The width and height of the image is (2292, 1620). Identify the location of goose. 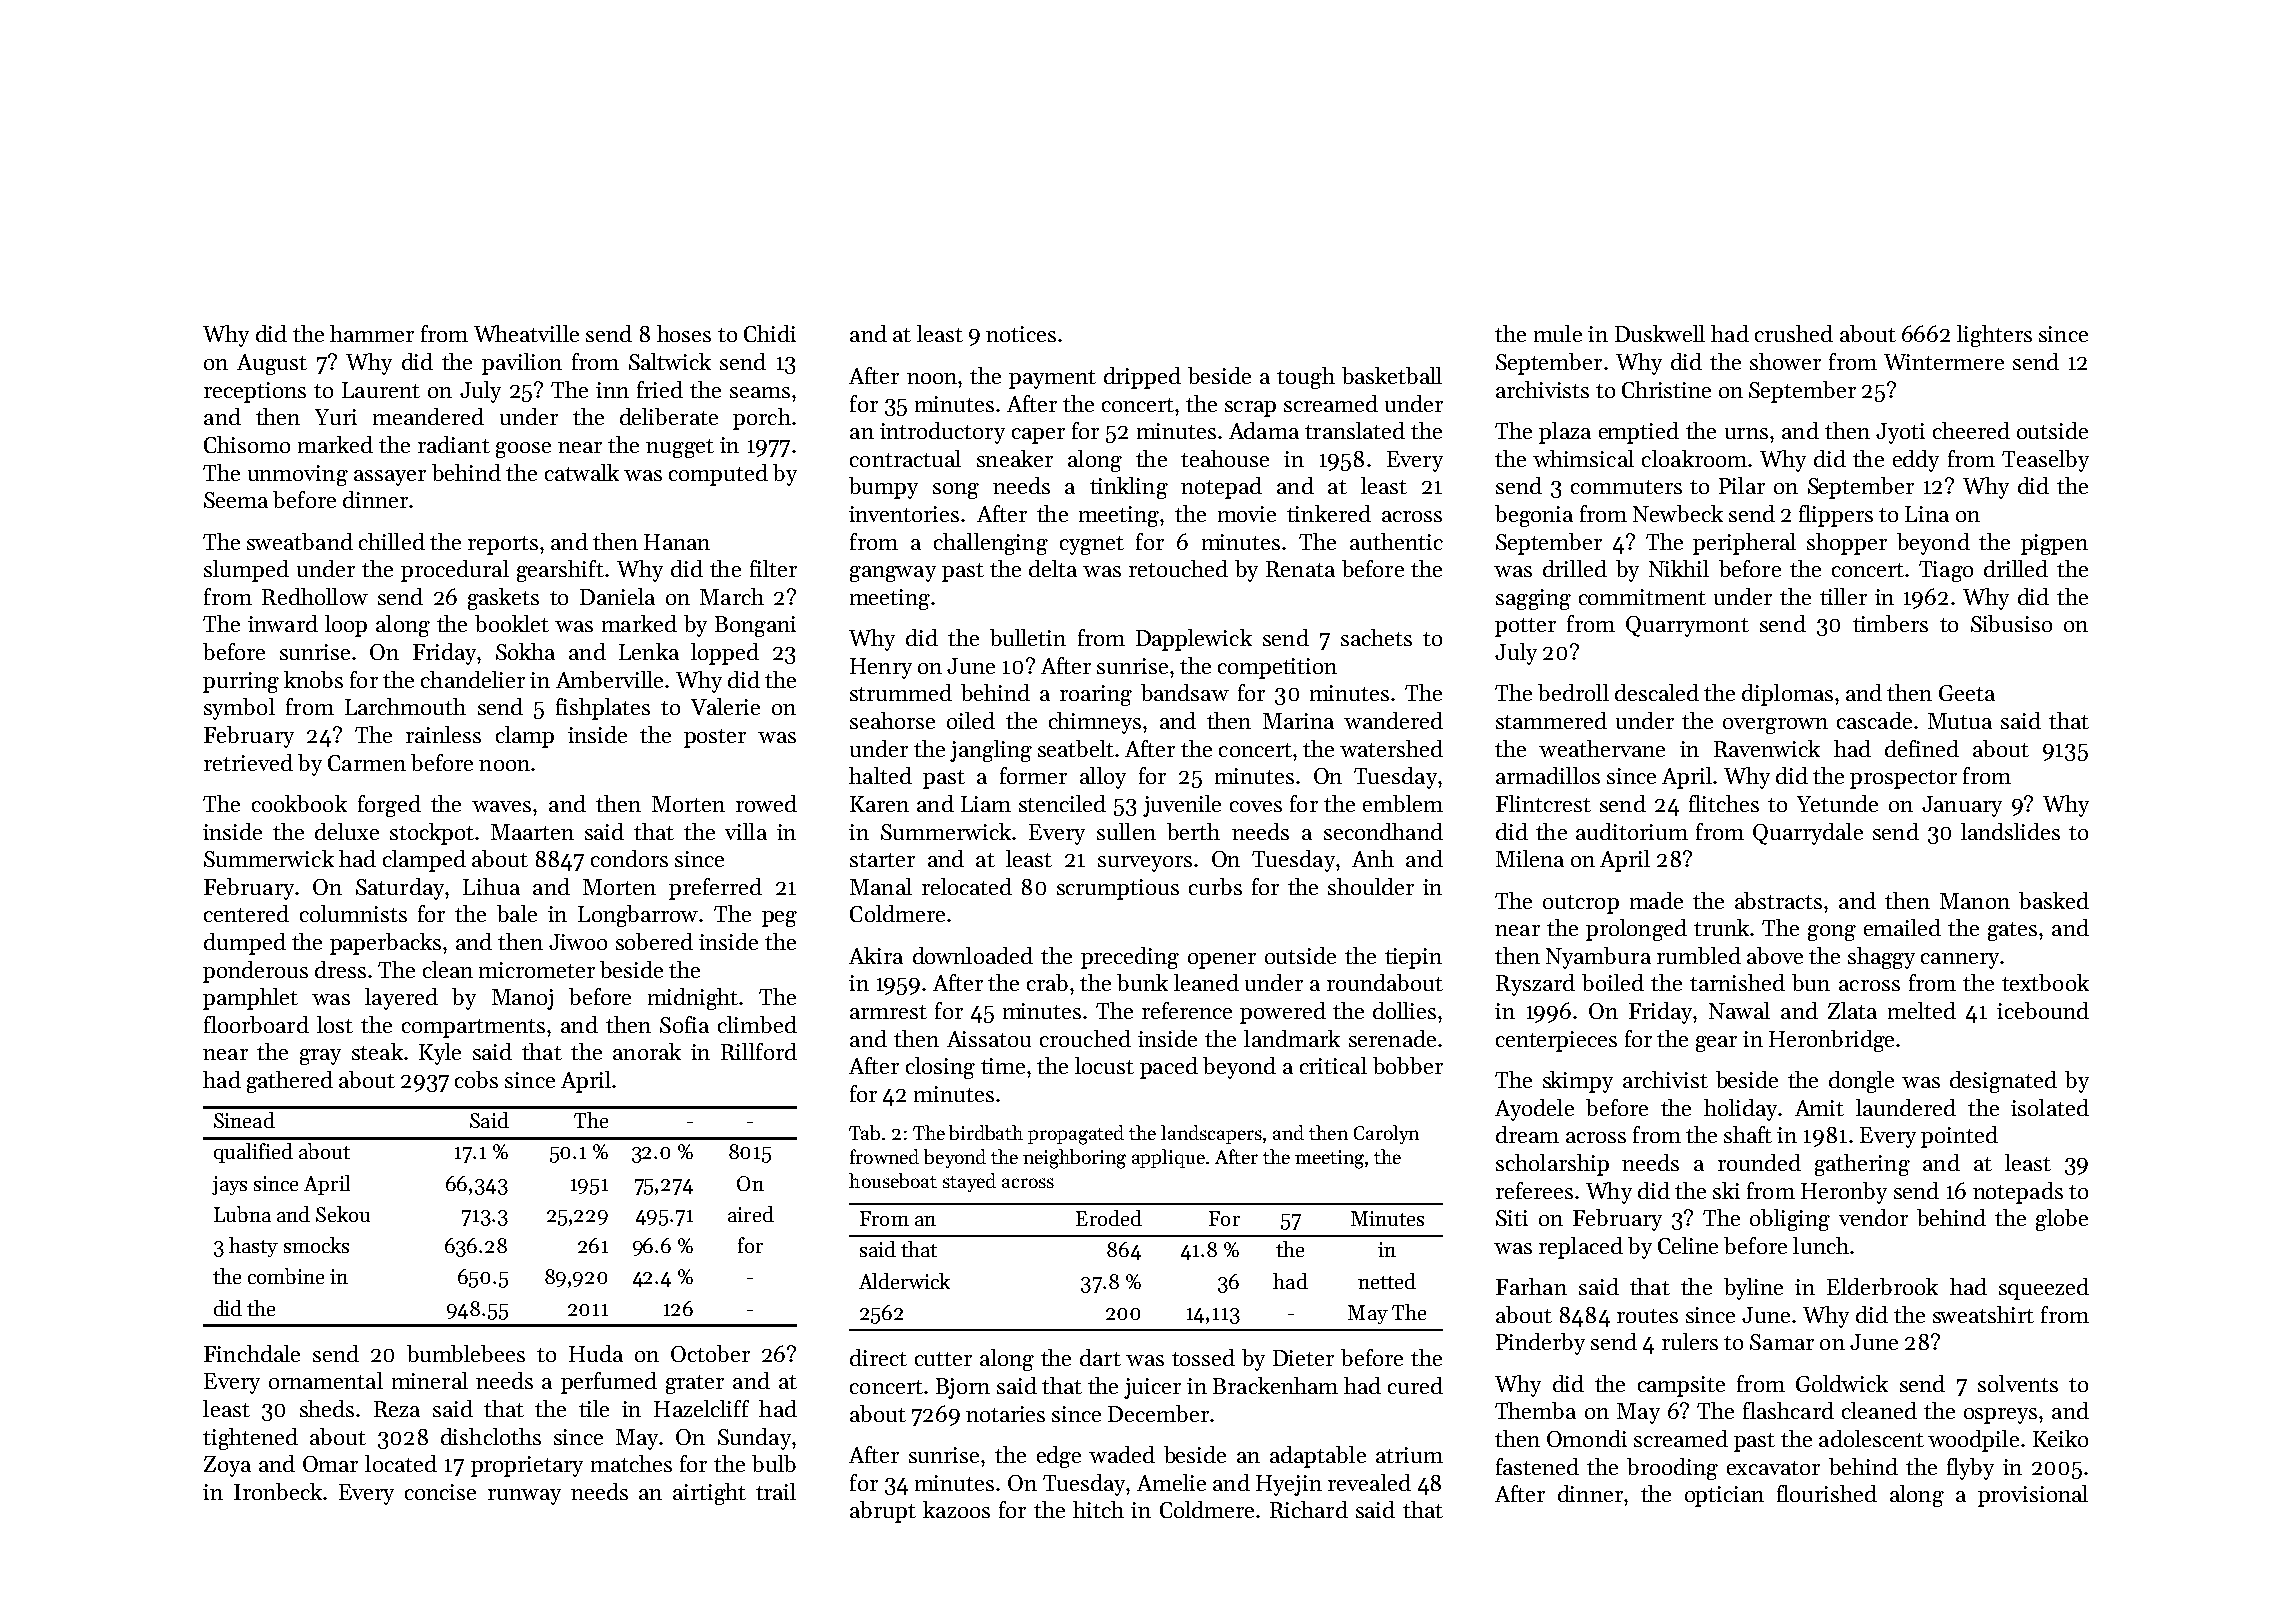
(523, 450).
